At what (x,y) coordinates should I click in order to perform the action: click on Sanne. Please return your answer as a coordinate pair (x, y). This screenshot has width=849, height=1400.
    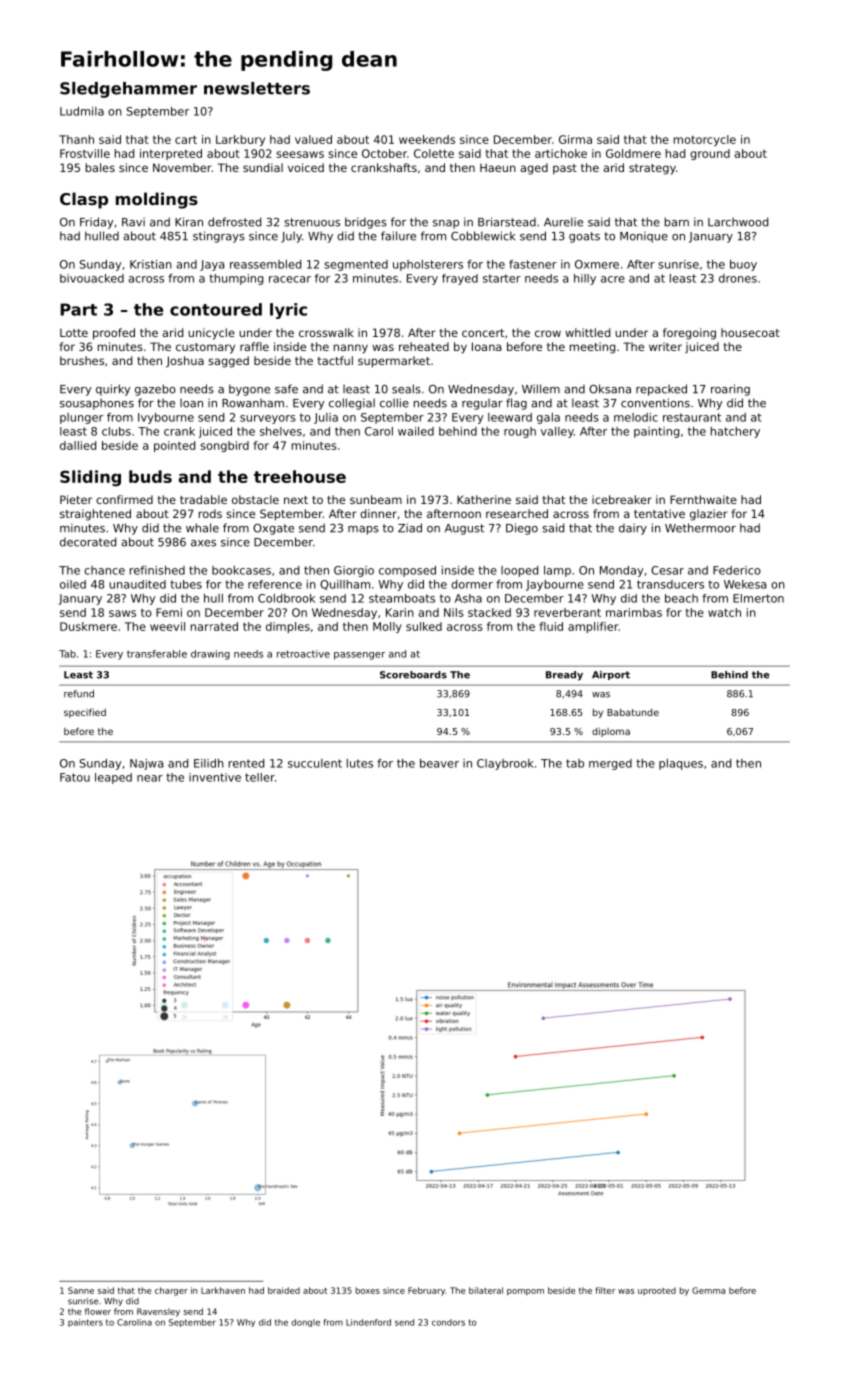
    Looking at the image, I should click on (81, 1290).
